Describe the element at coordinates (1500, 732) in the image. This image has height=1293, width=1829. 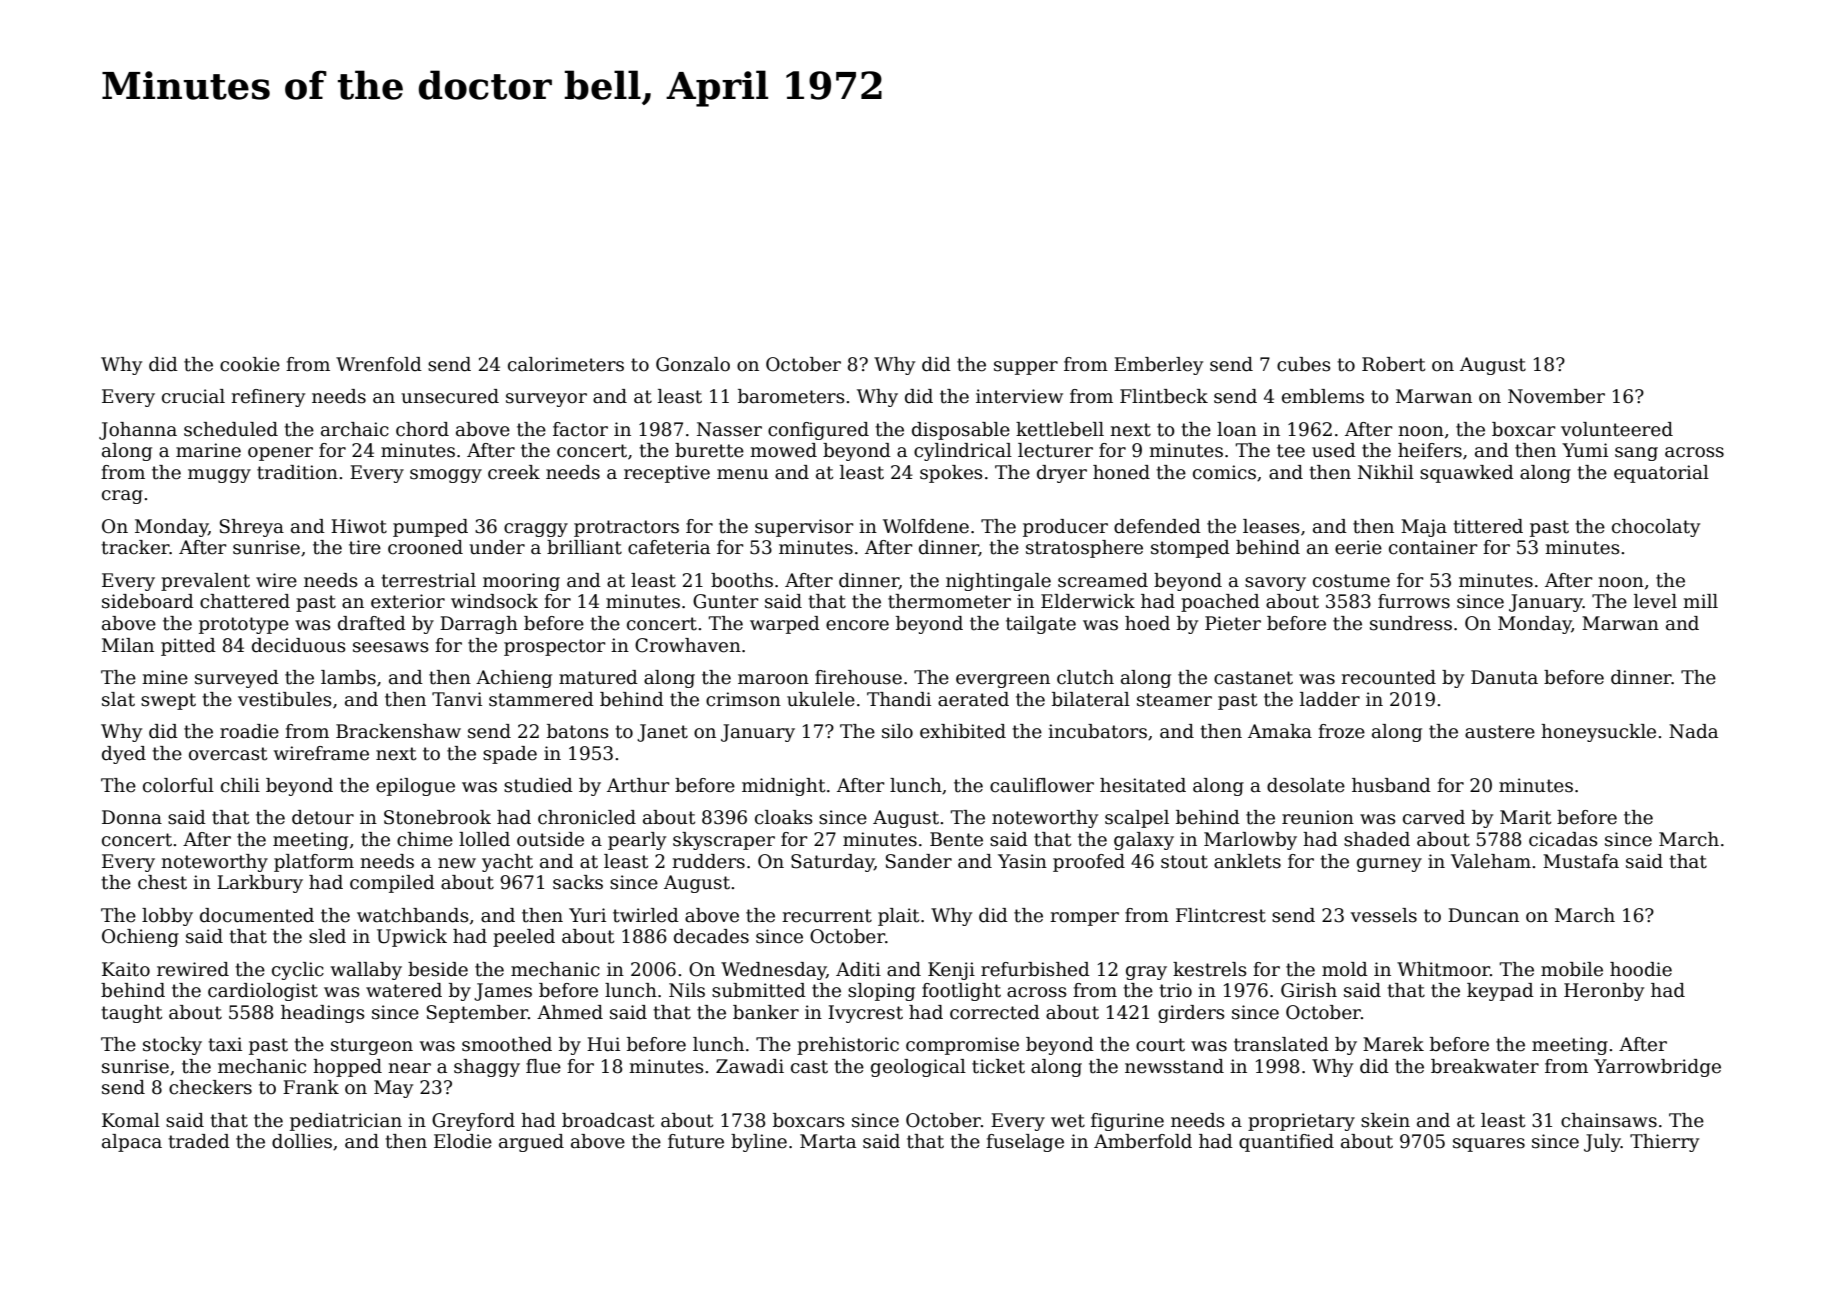
I see `austere` at that location.
